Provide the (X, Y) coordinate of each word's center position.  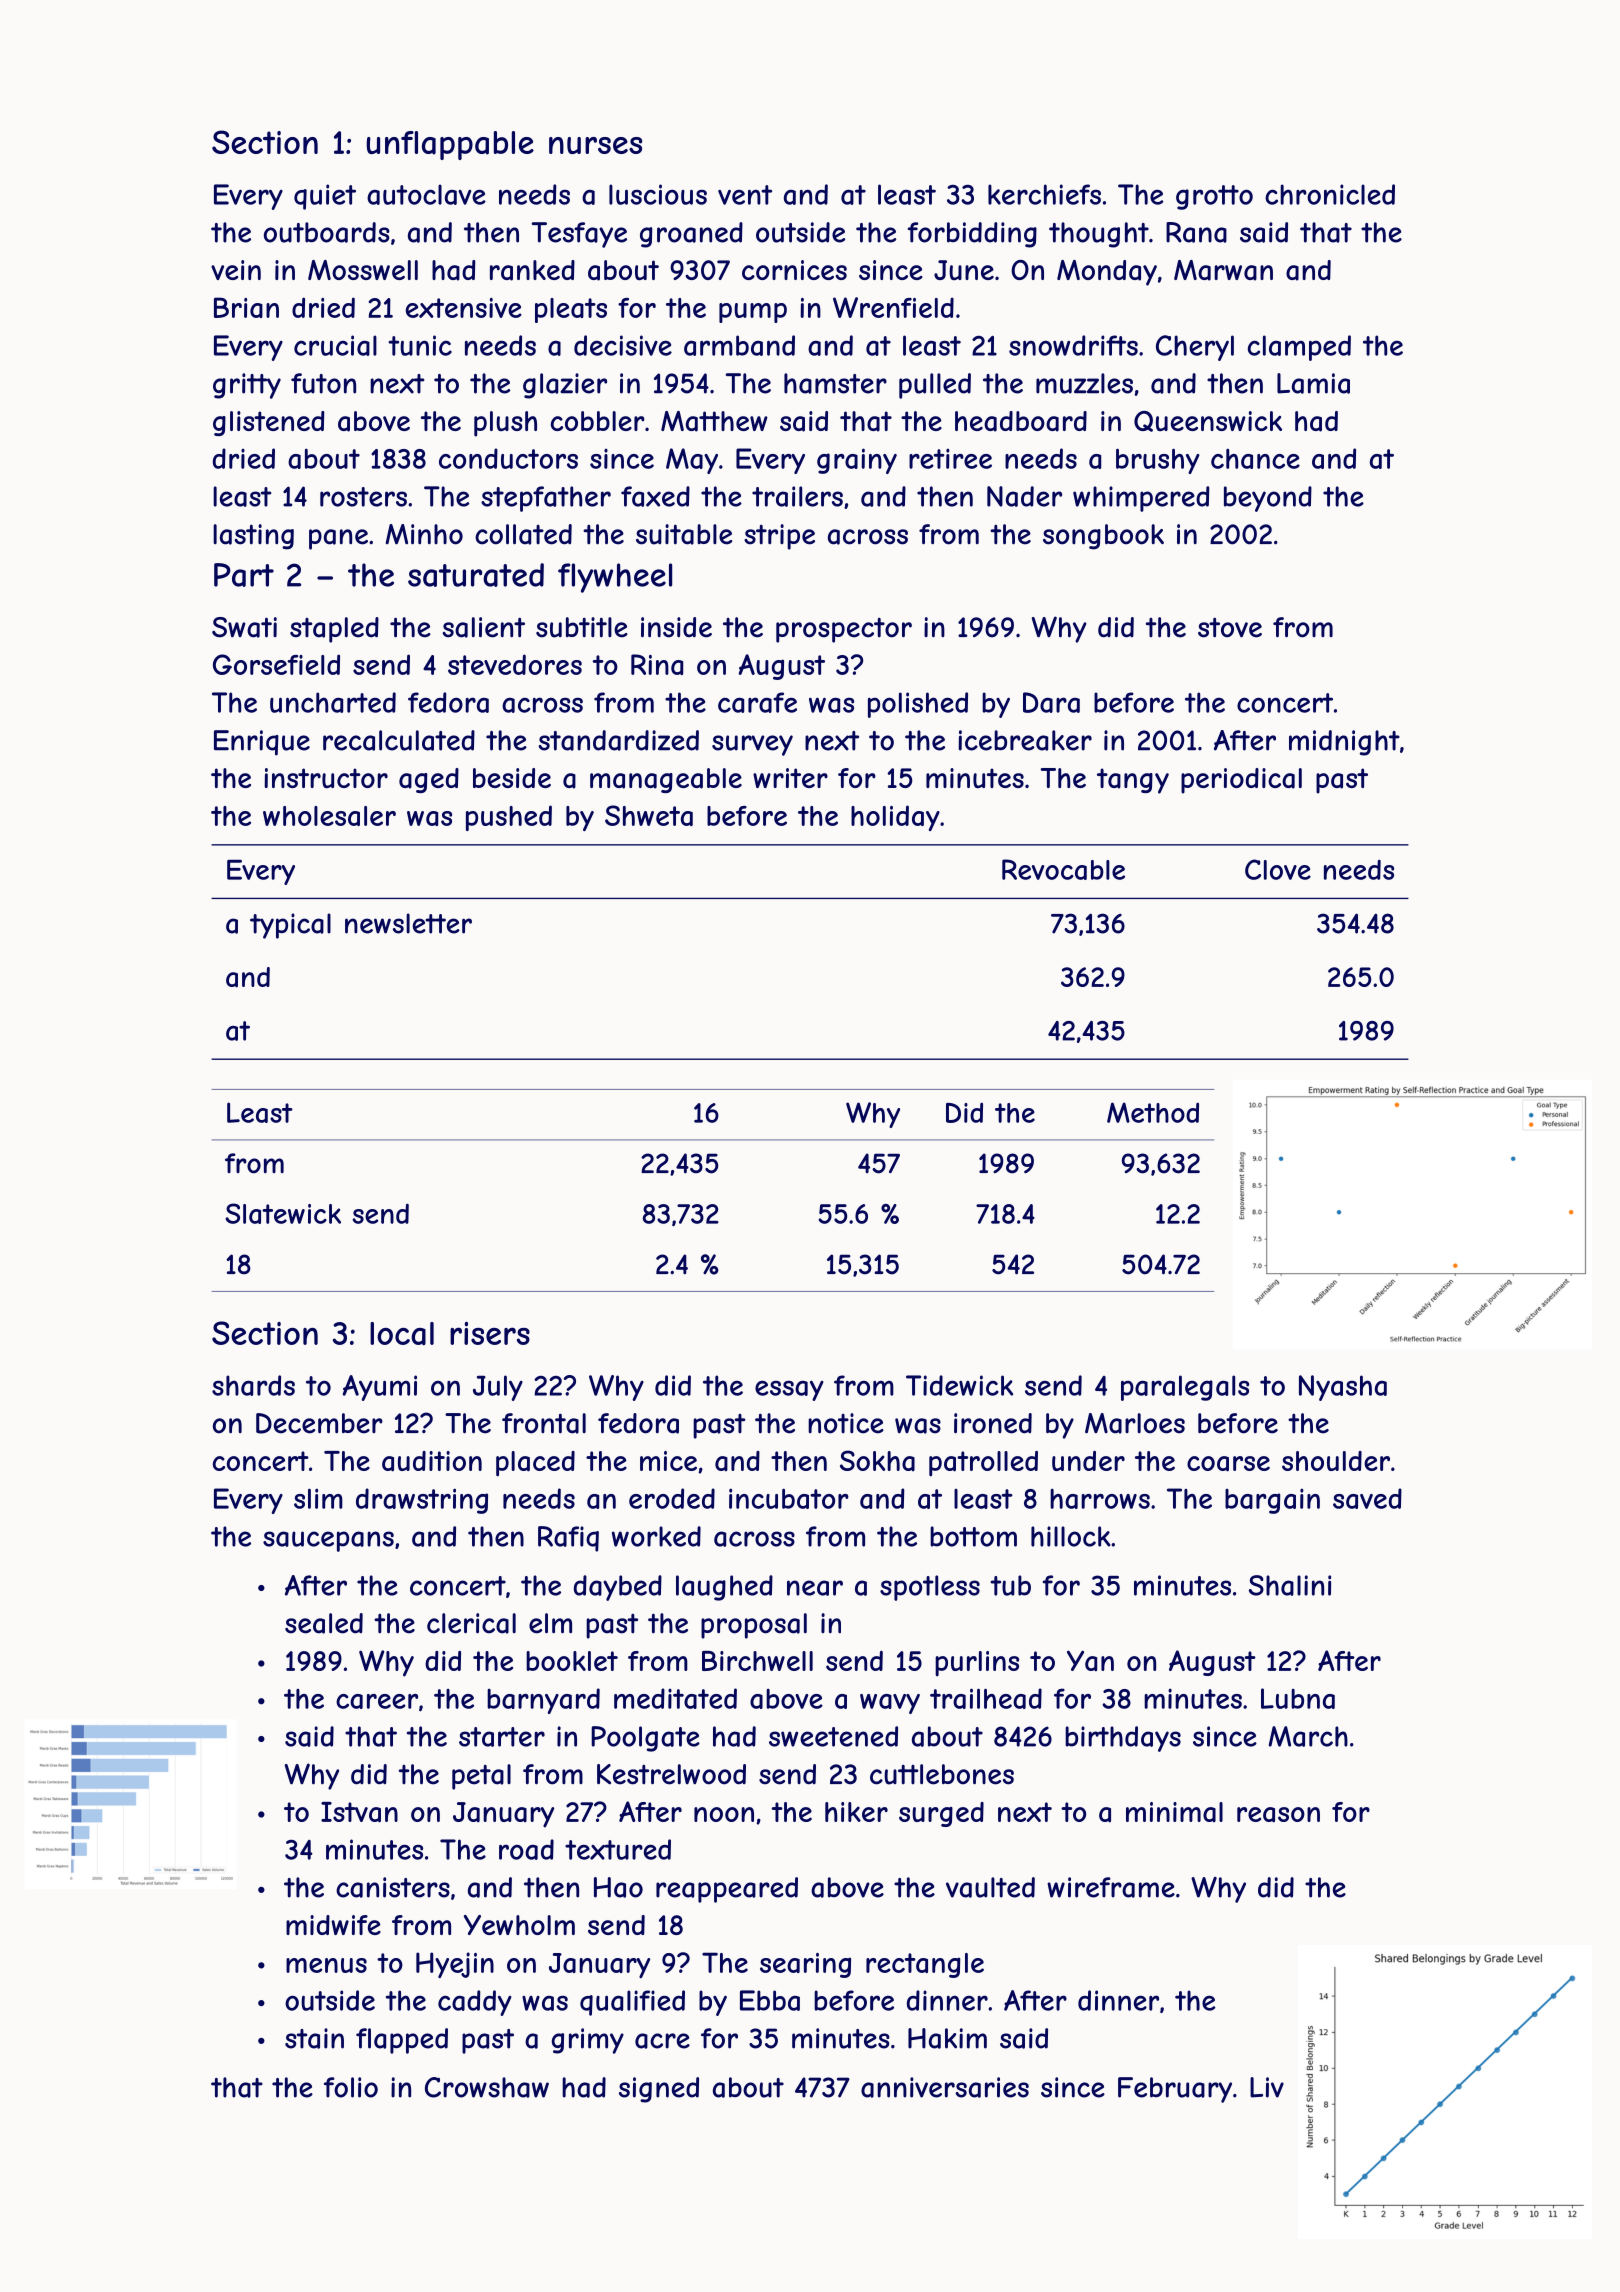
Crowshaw (487, 2087)
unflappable (450, 145)
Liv (1267, 2087)
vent (745, 195)
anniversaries (945, 2087)
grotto (1214, 197)
